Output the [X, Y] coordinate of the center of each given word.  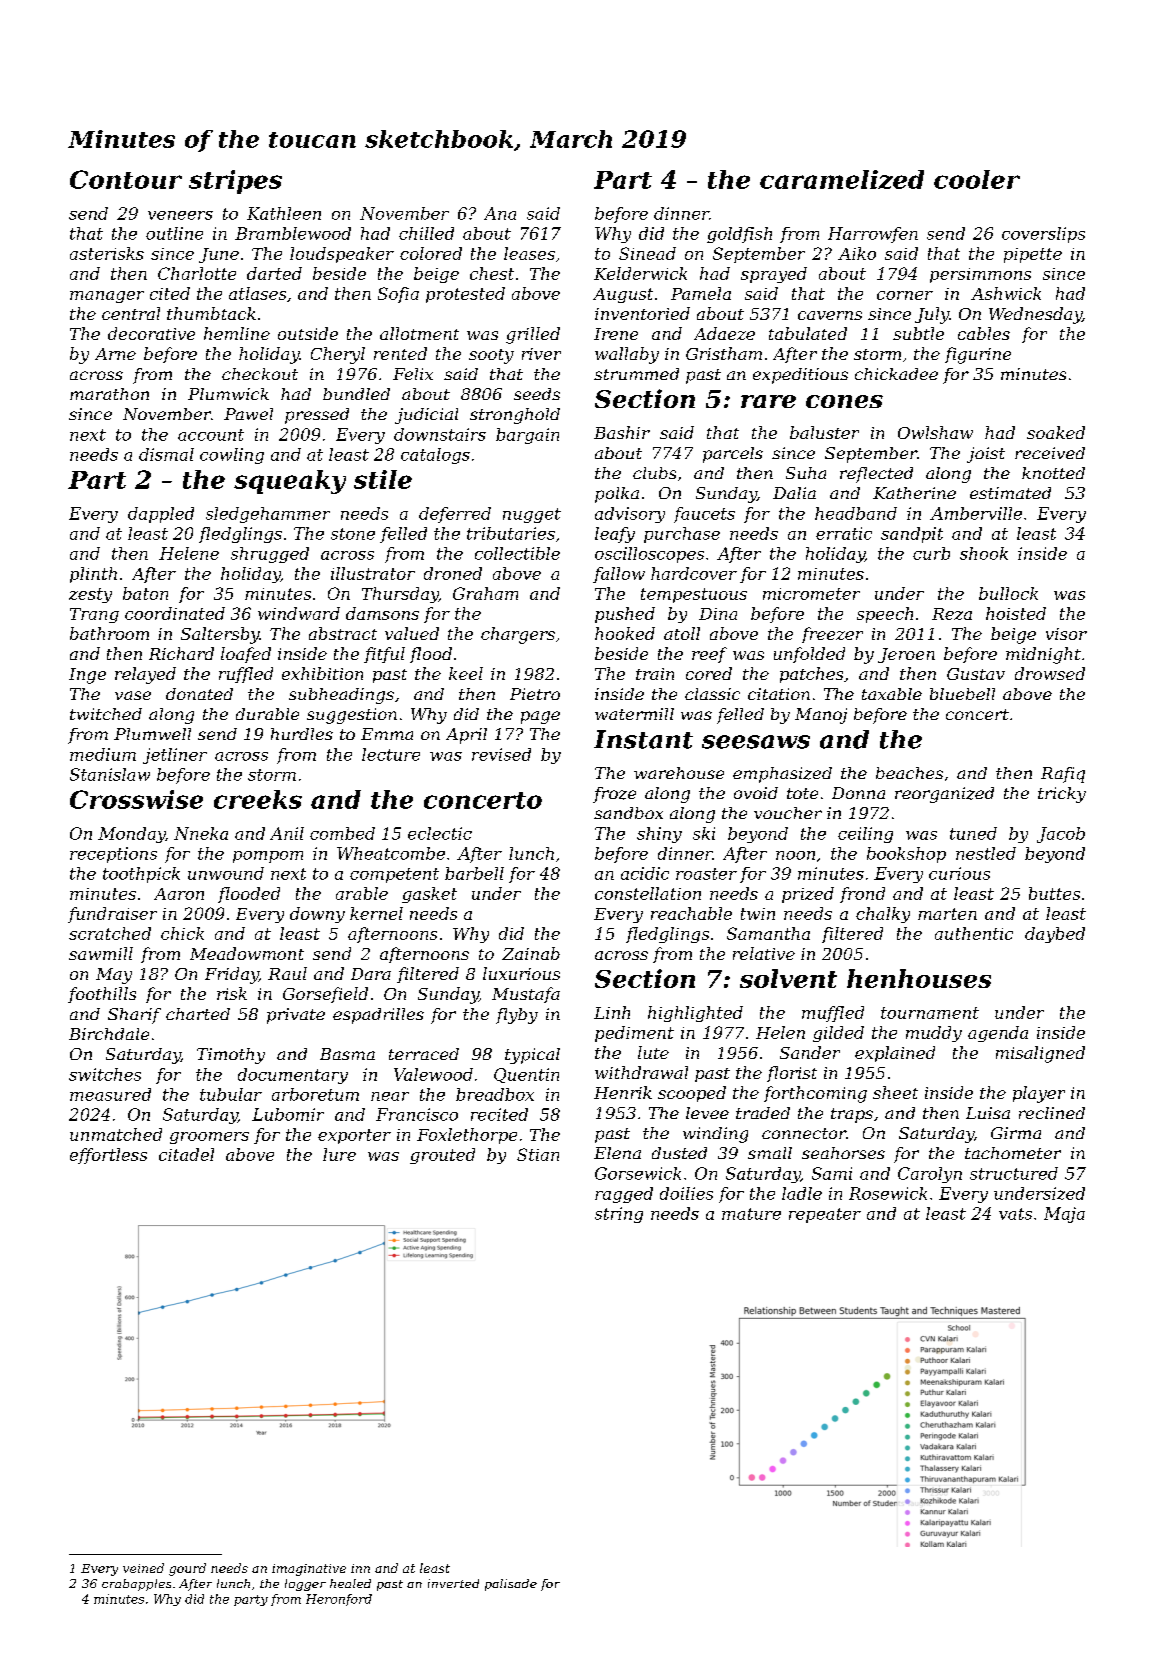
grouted [442, 1156]
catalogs [435, 456]
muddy [934, 1034]
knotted [1053, 473]
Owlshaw [935, 432]
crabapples [136, 1585]
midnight [1043, 655]
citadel [186, 1154]
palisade [511, 1585]
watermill [634, 714]
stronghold [515, 416]
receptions [113, 855]
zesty [90, 595]
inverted [453, 1583]
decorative [151, 333]
